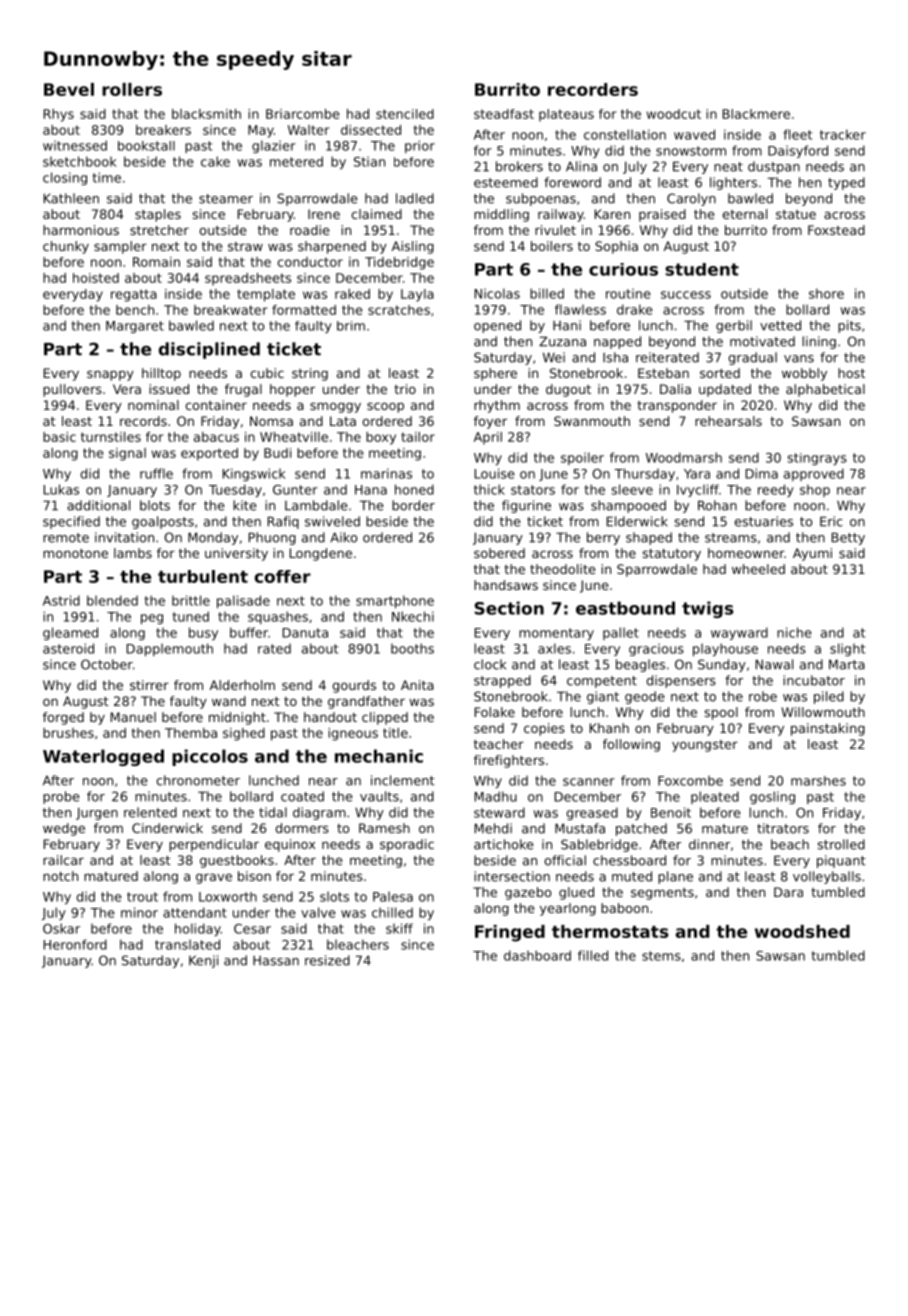  I want to click on dissected, so click(371, 130).
